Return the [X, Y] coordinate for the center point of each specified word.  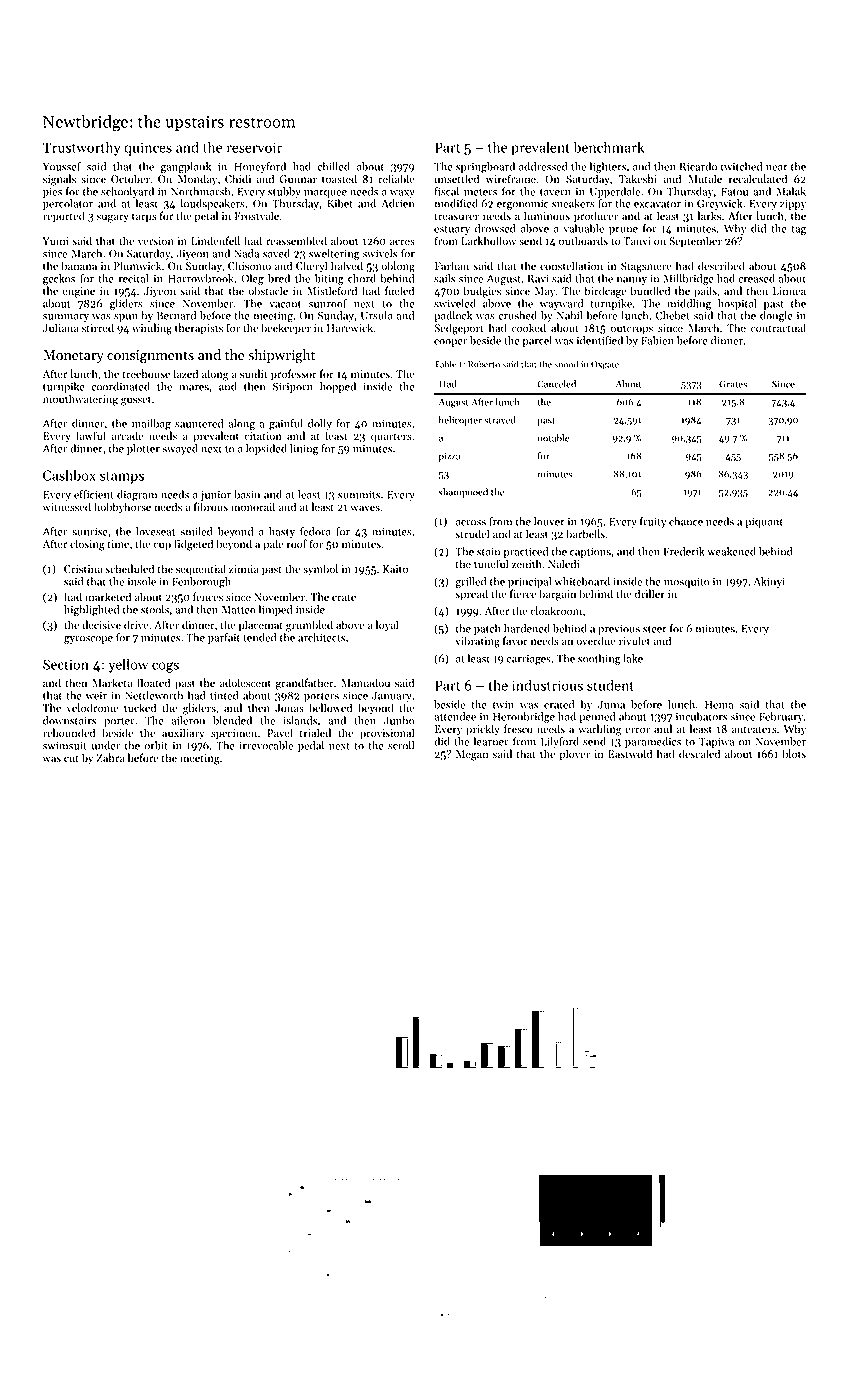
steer [655, 629]
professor [294, 375]
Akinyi [769, 582]
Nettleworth [154, 695]
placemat [261, 626]
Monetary [73, 356]
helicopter [460, 421]
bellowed [330, 707]
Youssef [62, 166]
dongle [776, 316]
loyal [387, 626]
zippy [793, 204]
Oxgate [605, 365]
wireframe [511, 179]
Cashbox [69, 475]
